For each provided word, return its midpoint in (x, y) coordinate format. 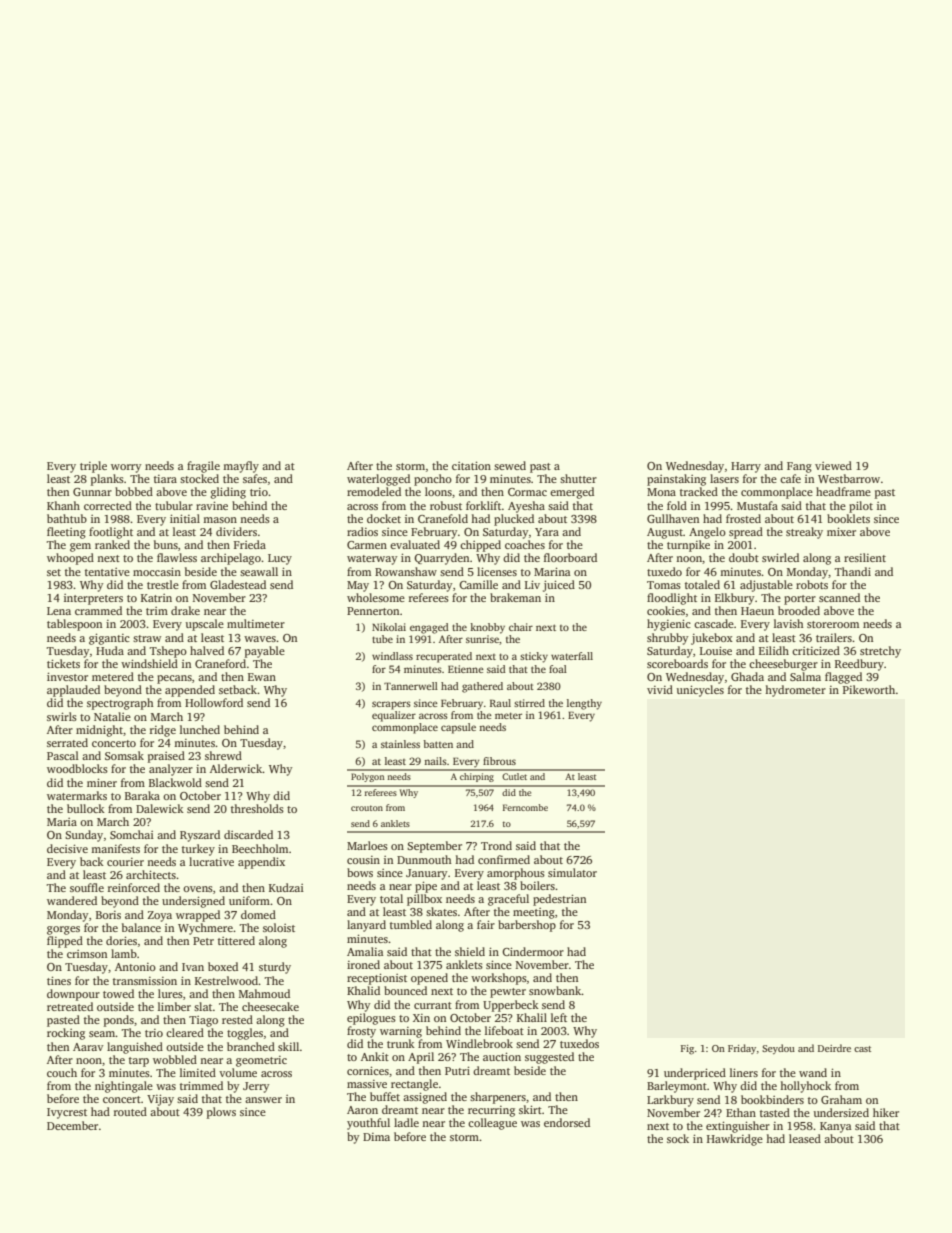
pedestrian (559, 900)
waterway (372, 560)
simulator (572, 872)
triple (93, 467)
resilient (865, 557)
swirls (62, 716)
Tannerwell (411, 686)
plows (221, 1113)
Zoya (160, 916)
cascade (714, 623)
